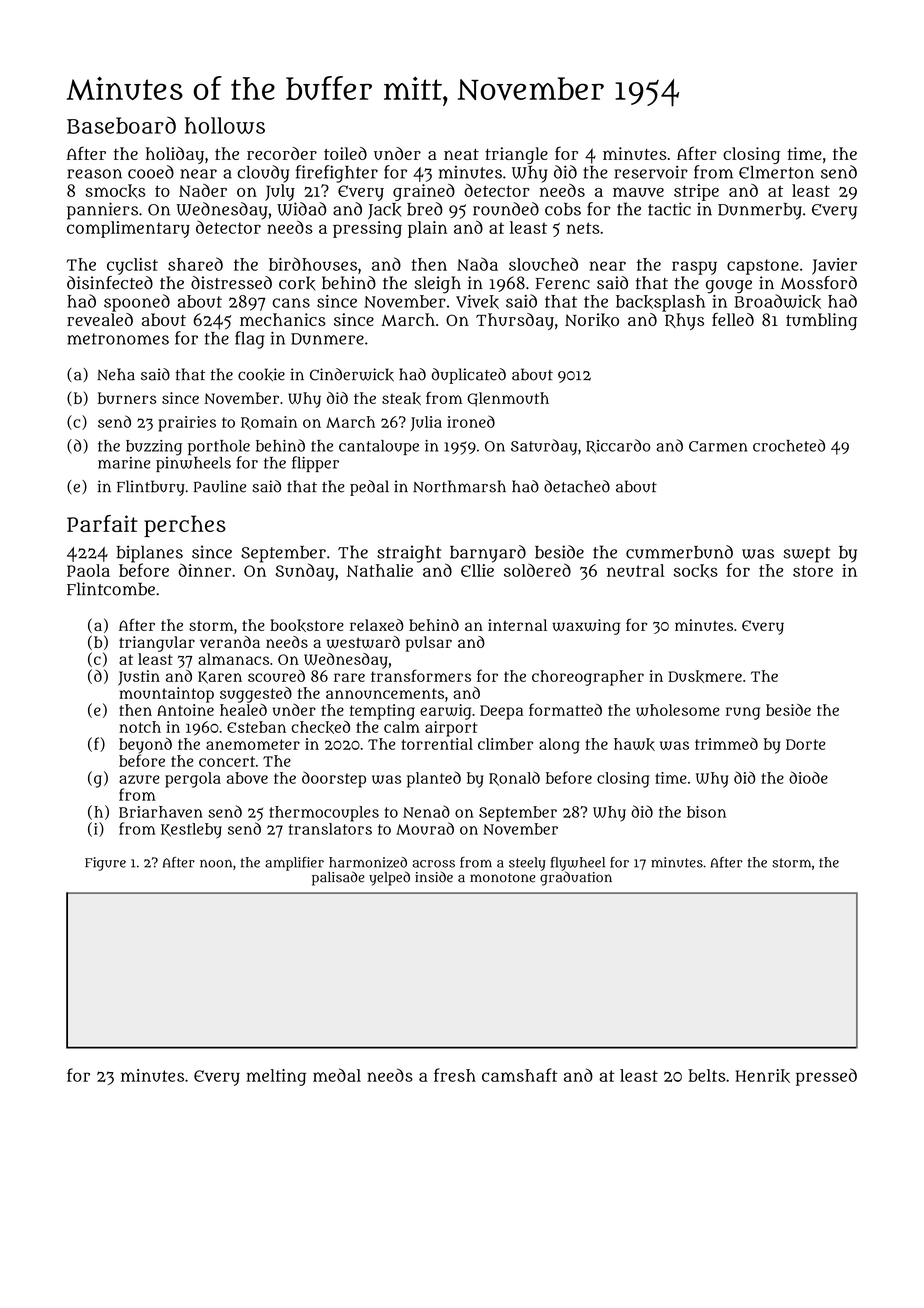 The width and height of the image is (924, 1308). I want to click on revealed, so click(100, 319).
